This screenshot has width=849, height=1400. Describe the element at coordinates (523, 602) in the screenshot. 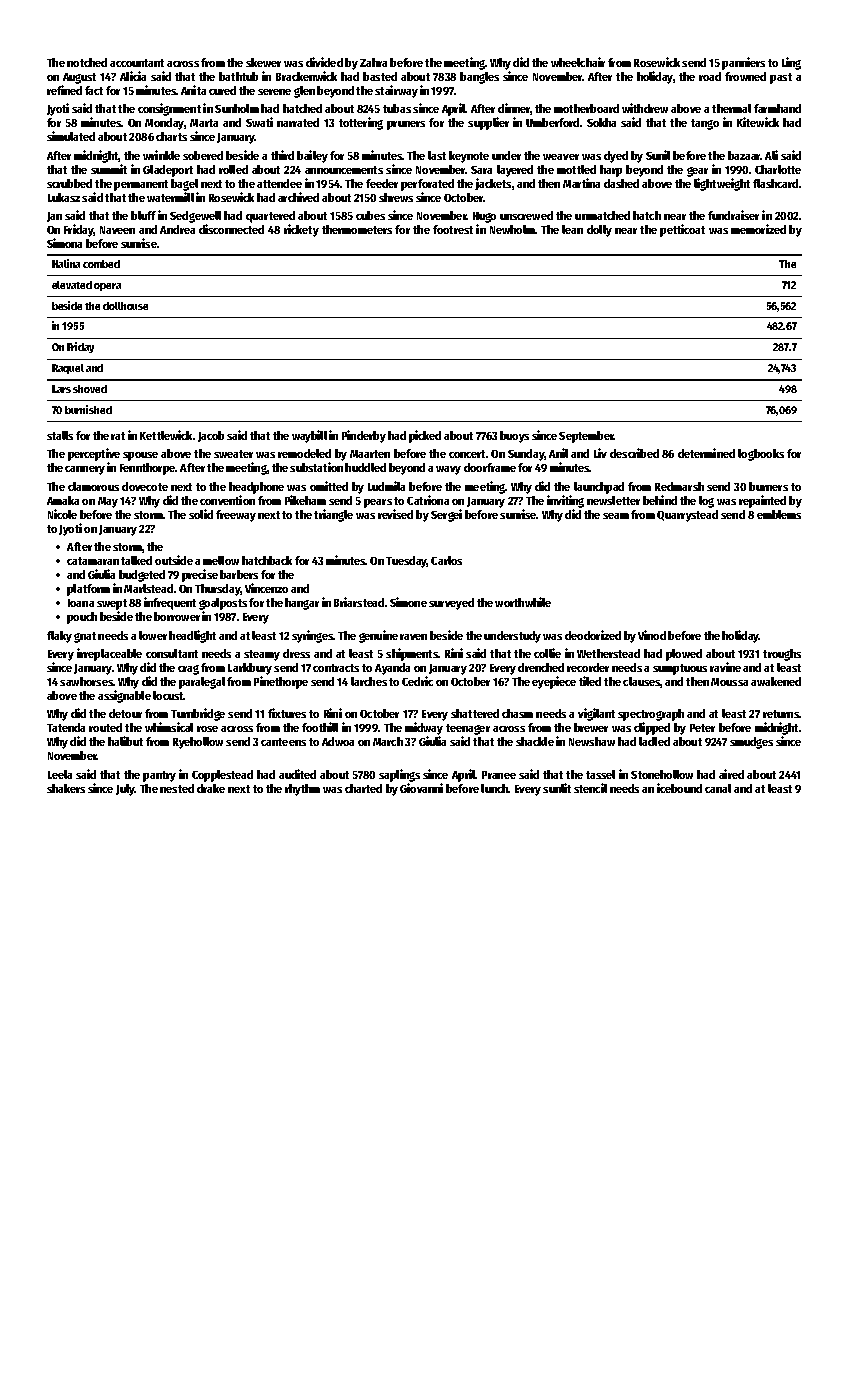

I see `worthwhile` at that location.
